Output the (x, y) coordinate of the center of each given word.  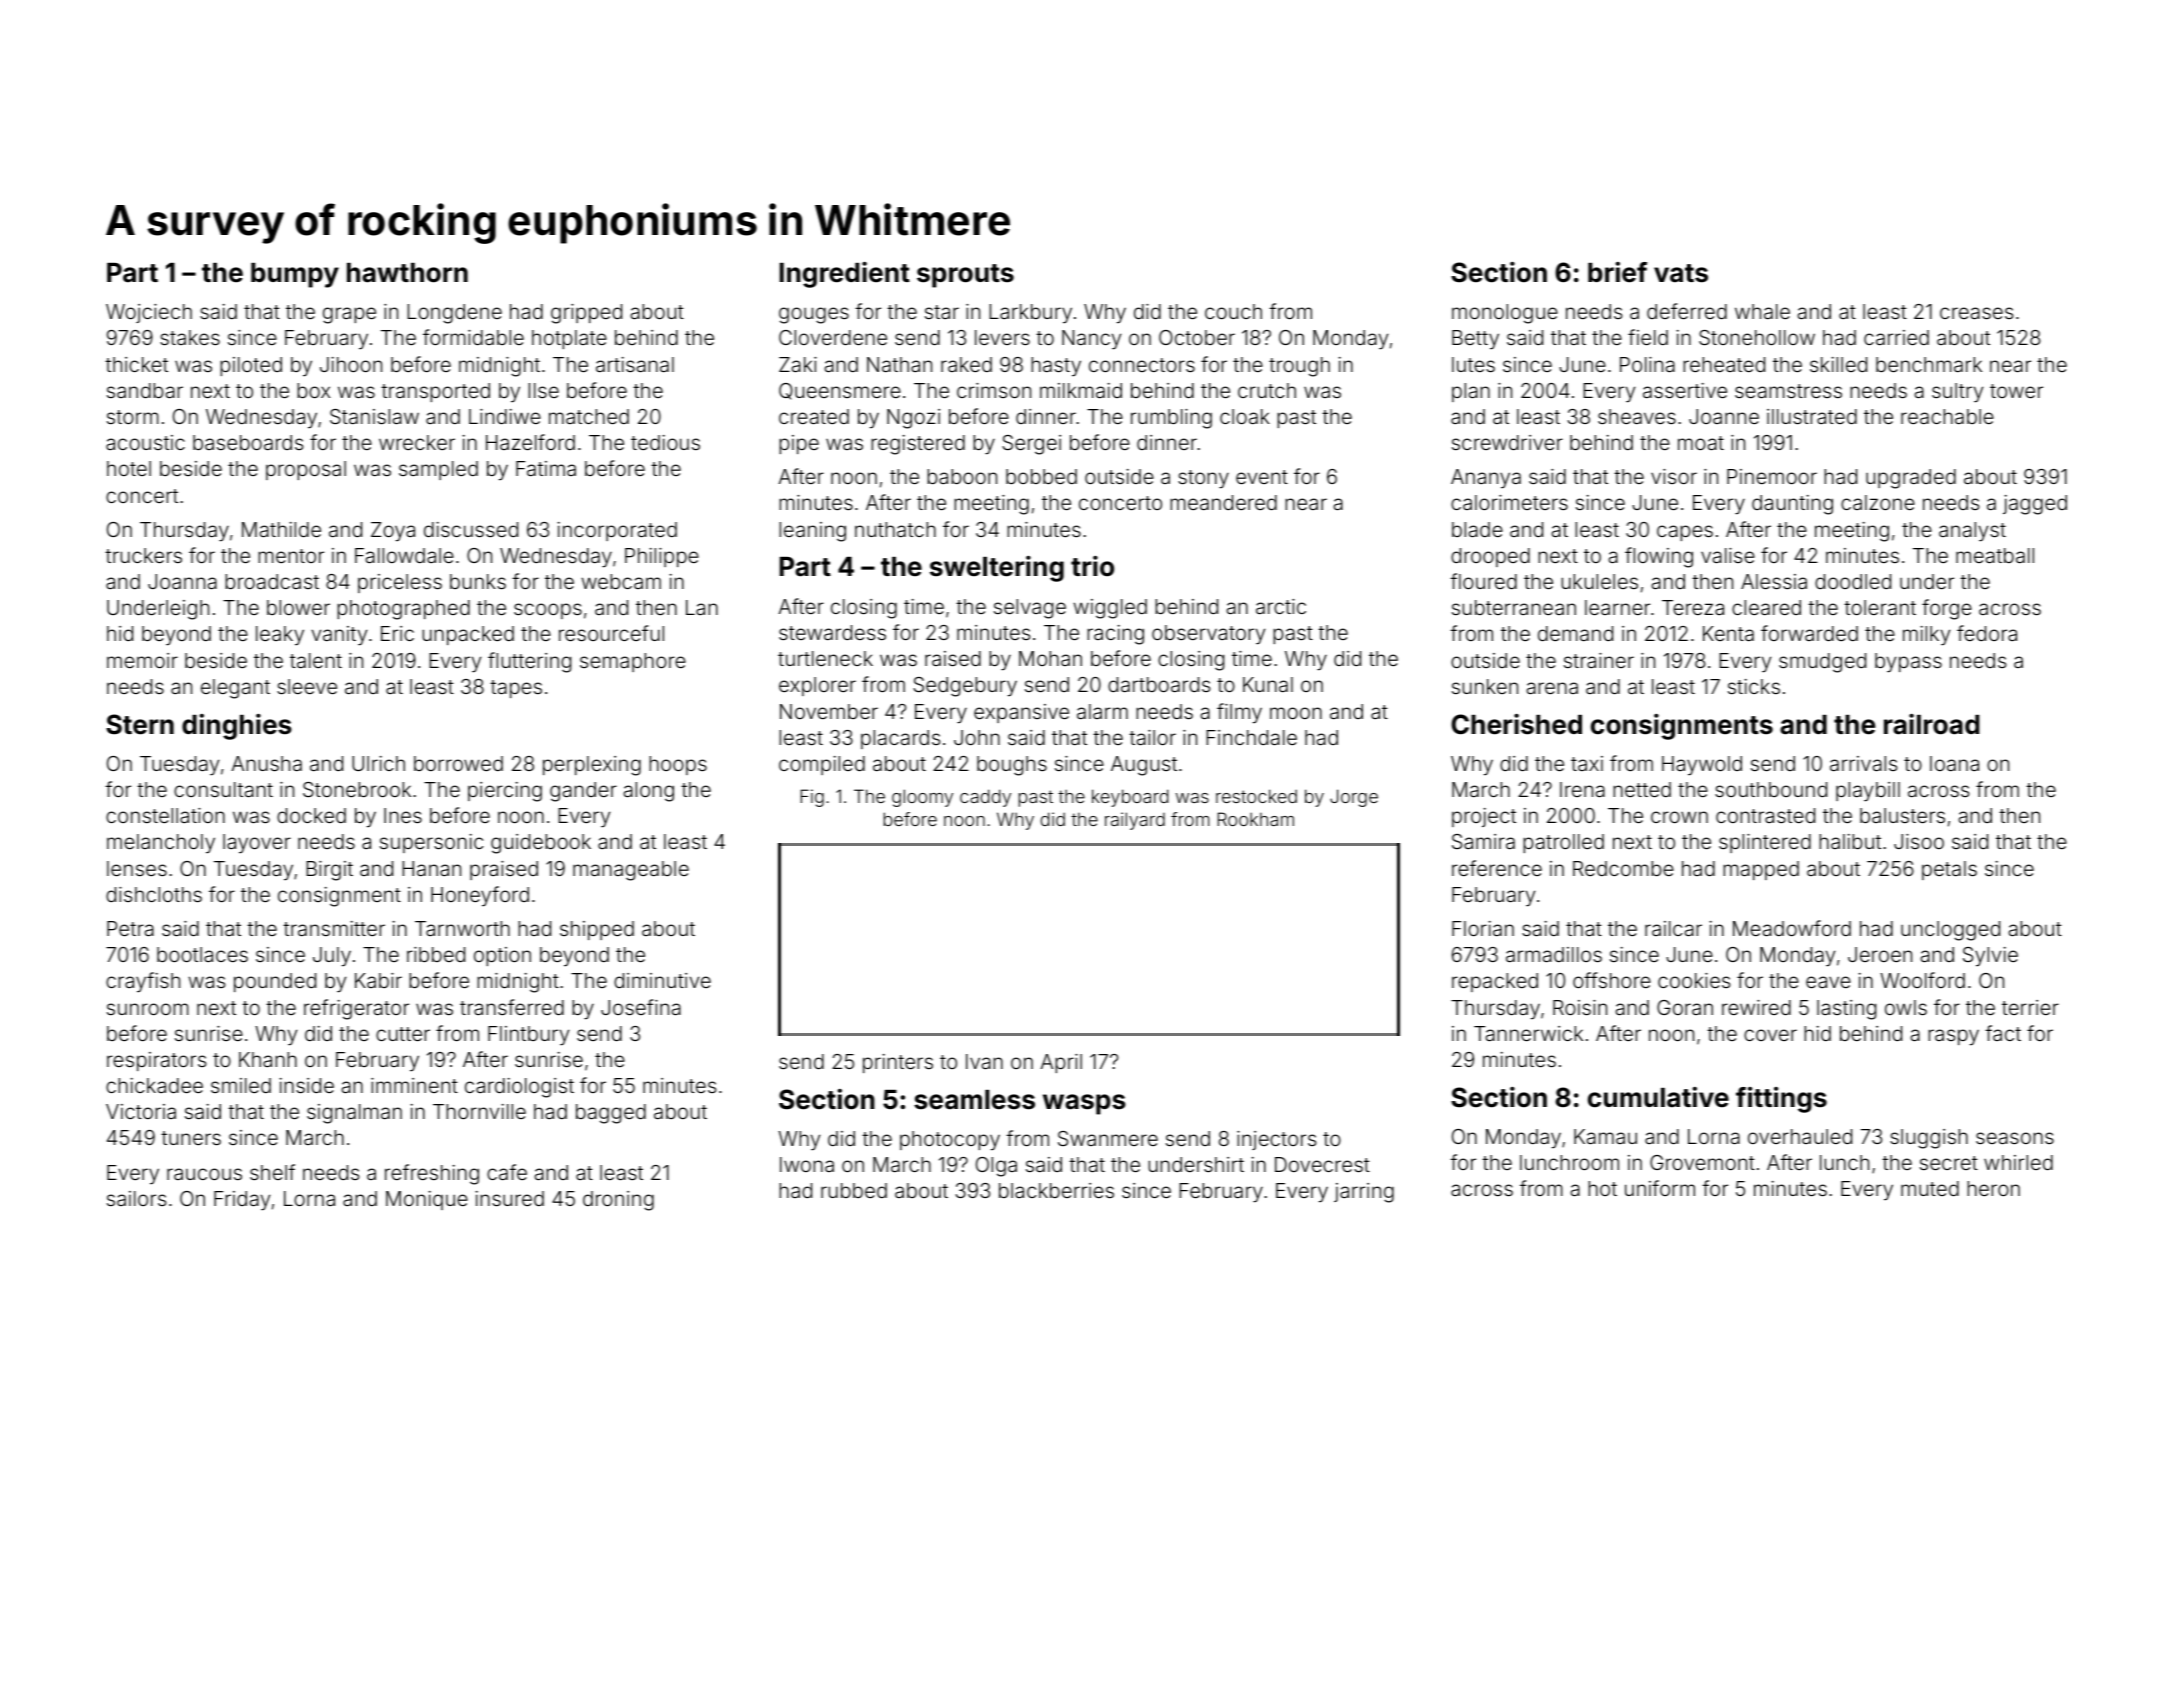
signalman (354, 1114)
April (1061, 1063)
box (313, 390)
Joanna (182, 581)
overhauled (1800, 1136)
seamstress (1788, 391)
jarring (1364, 1193)
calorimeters (1509, 502)
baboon (962, 476)
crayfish (143, 982)
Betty (1475, 340)
